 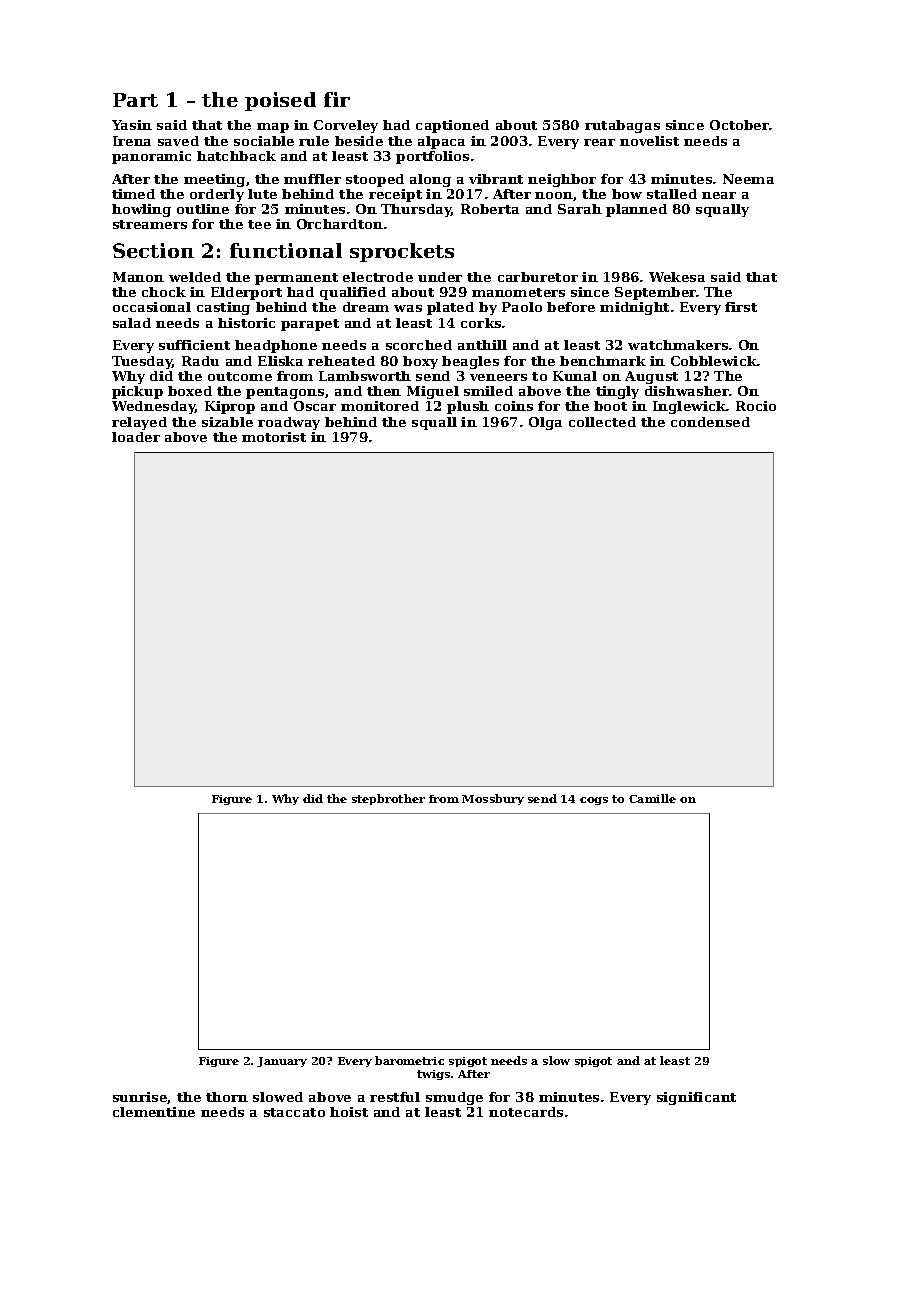 I want to click on pentagons, so click(x=285, y=393).
